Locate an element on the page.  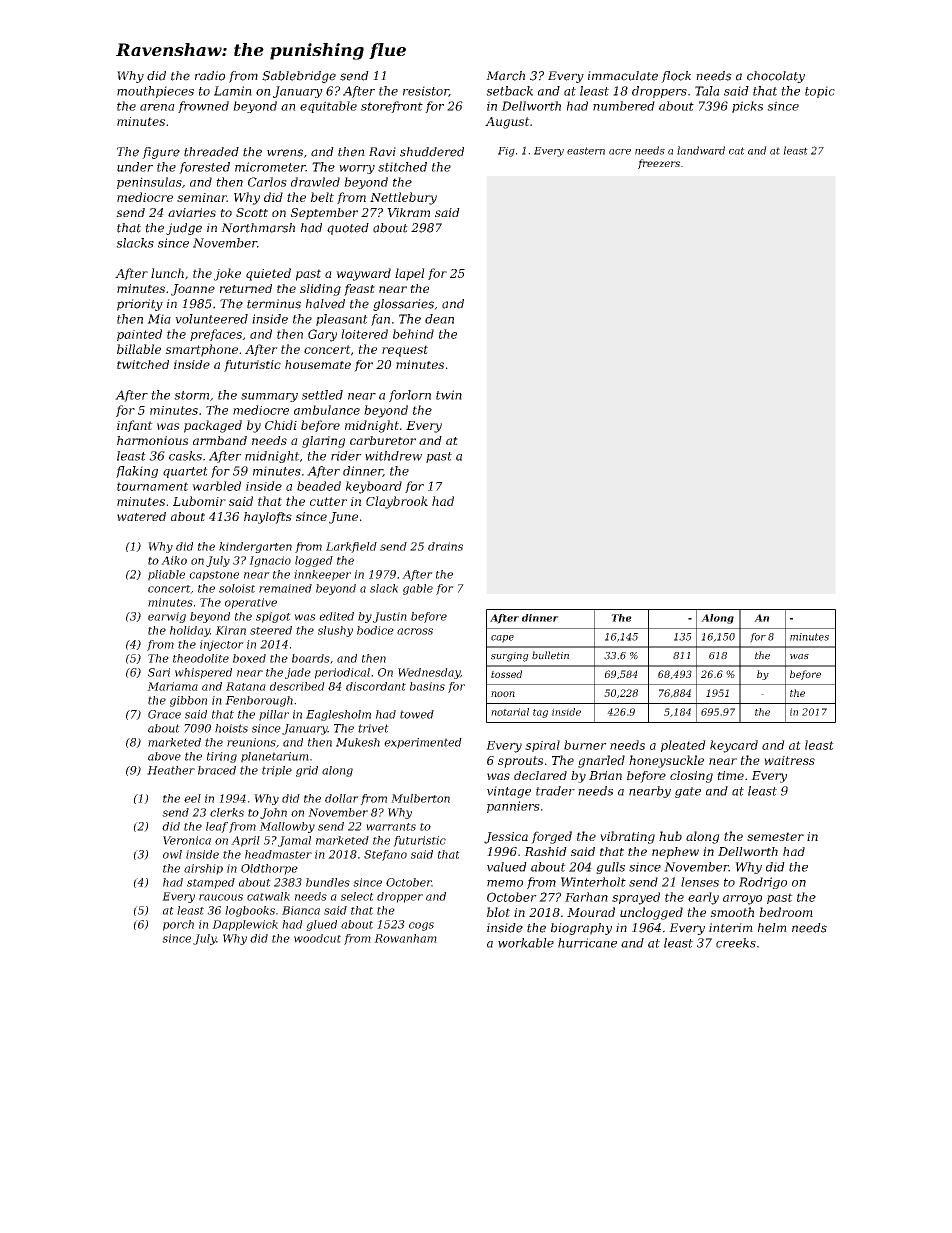
bulletin is located at coordinates (550, 655).
